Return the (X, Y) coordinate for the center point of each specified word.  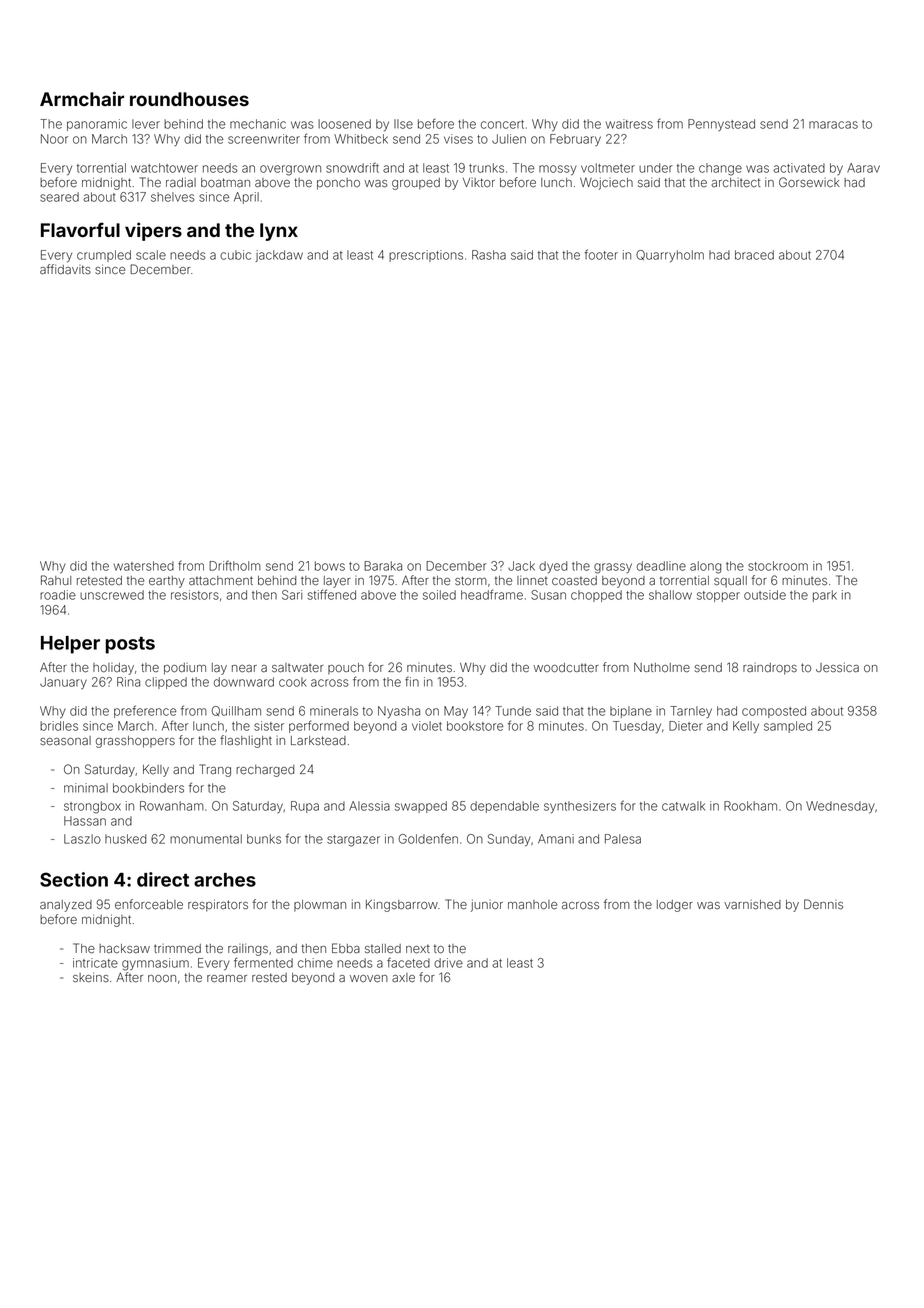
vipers (153, 231)
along (705, 567)
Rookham (750, 806)
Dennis (823, 904)
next (418, 949)
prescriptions (426, 256)
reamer (227, 978)
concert (502, 124)
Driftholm (235, 566)
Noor (54, 139)
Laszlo (82, 839)
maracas (833, 125)
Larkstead (318, 740)
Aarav (863, 168)
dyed (553, 567)
